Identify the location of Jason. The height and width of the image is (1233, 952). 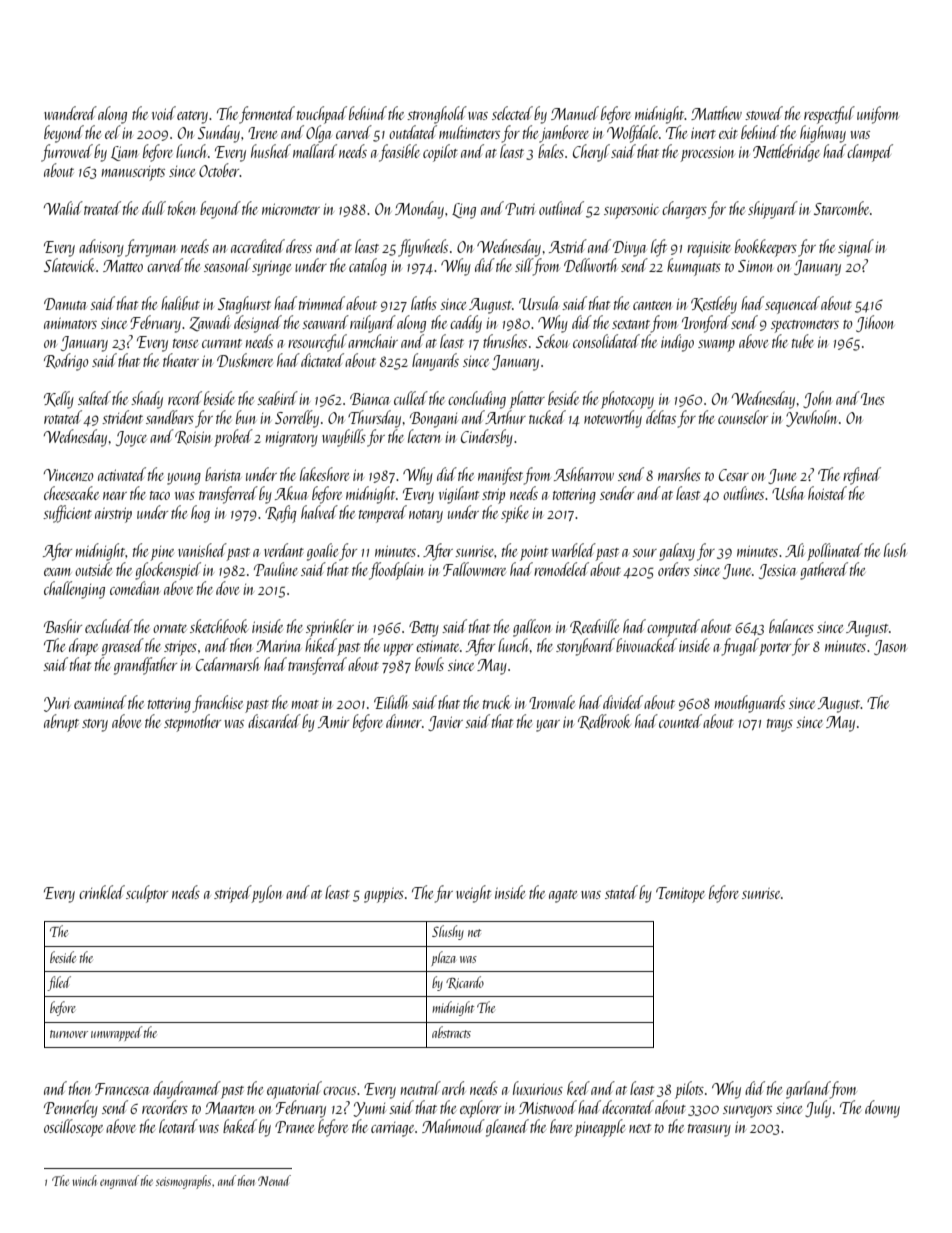
(890, 647).
